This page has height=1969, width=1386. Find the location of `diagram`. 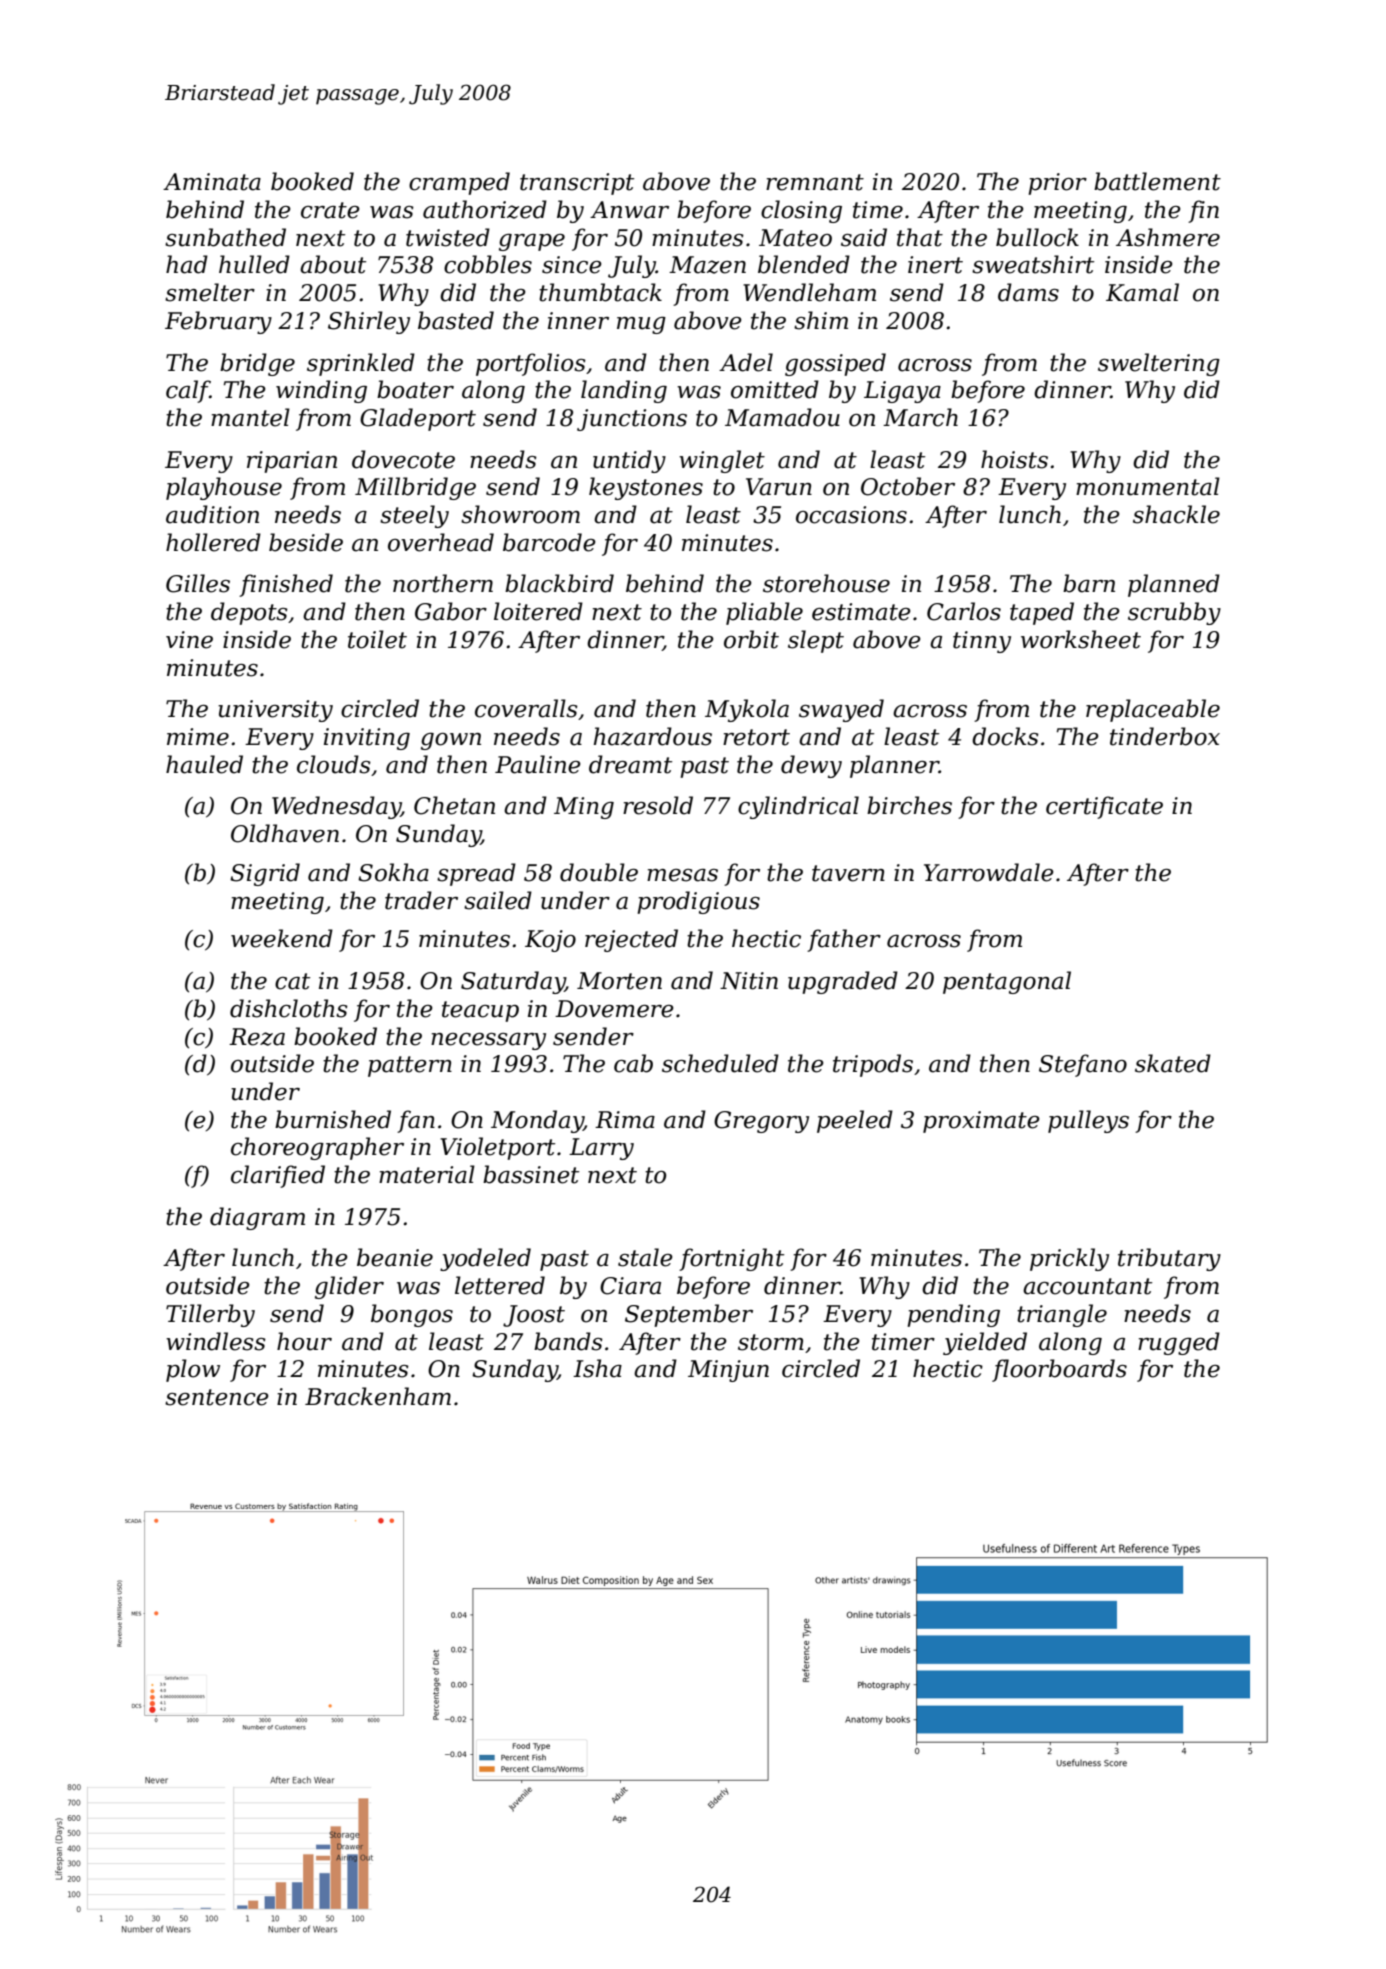

diagram is located at coordinates (257, 1218).
